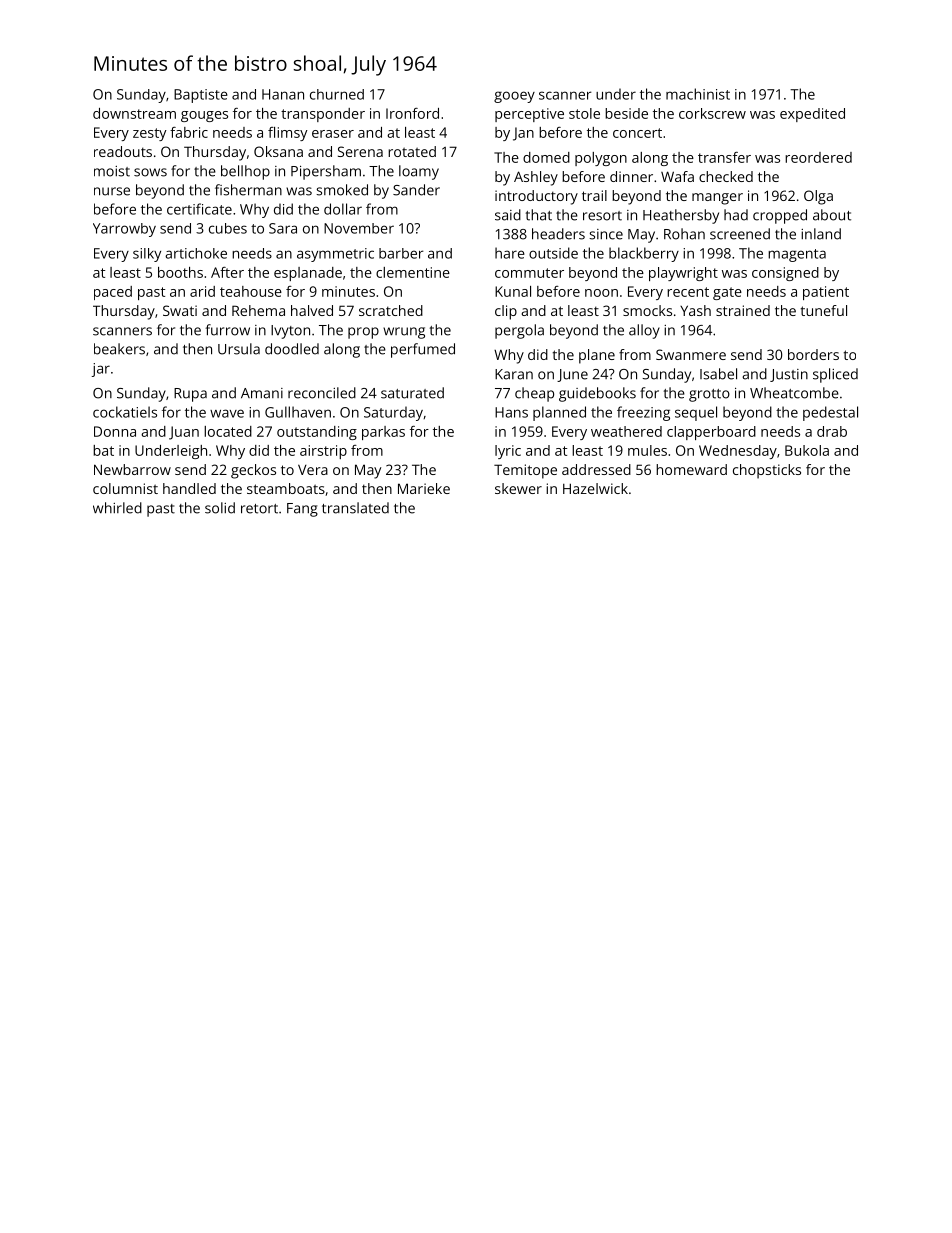  Describe the element at coordinates (190, 395) in the screenshot. I see `Rupa` at that location.
